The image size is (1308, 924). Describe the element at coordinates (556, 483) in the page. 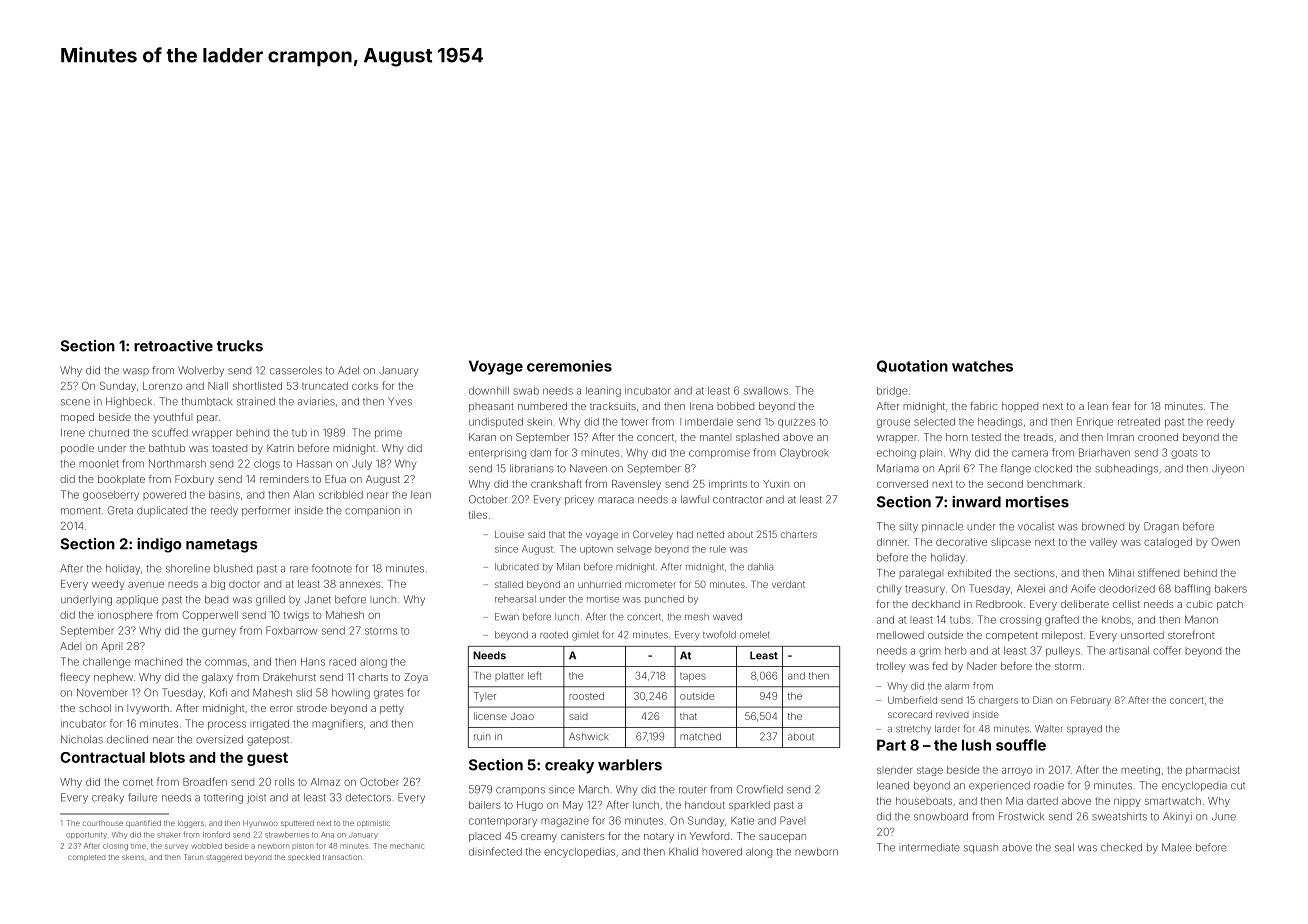

I see `crankshaft` at that location.
